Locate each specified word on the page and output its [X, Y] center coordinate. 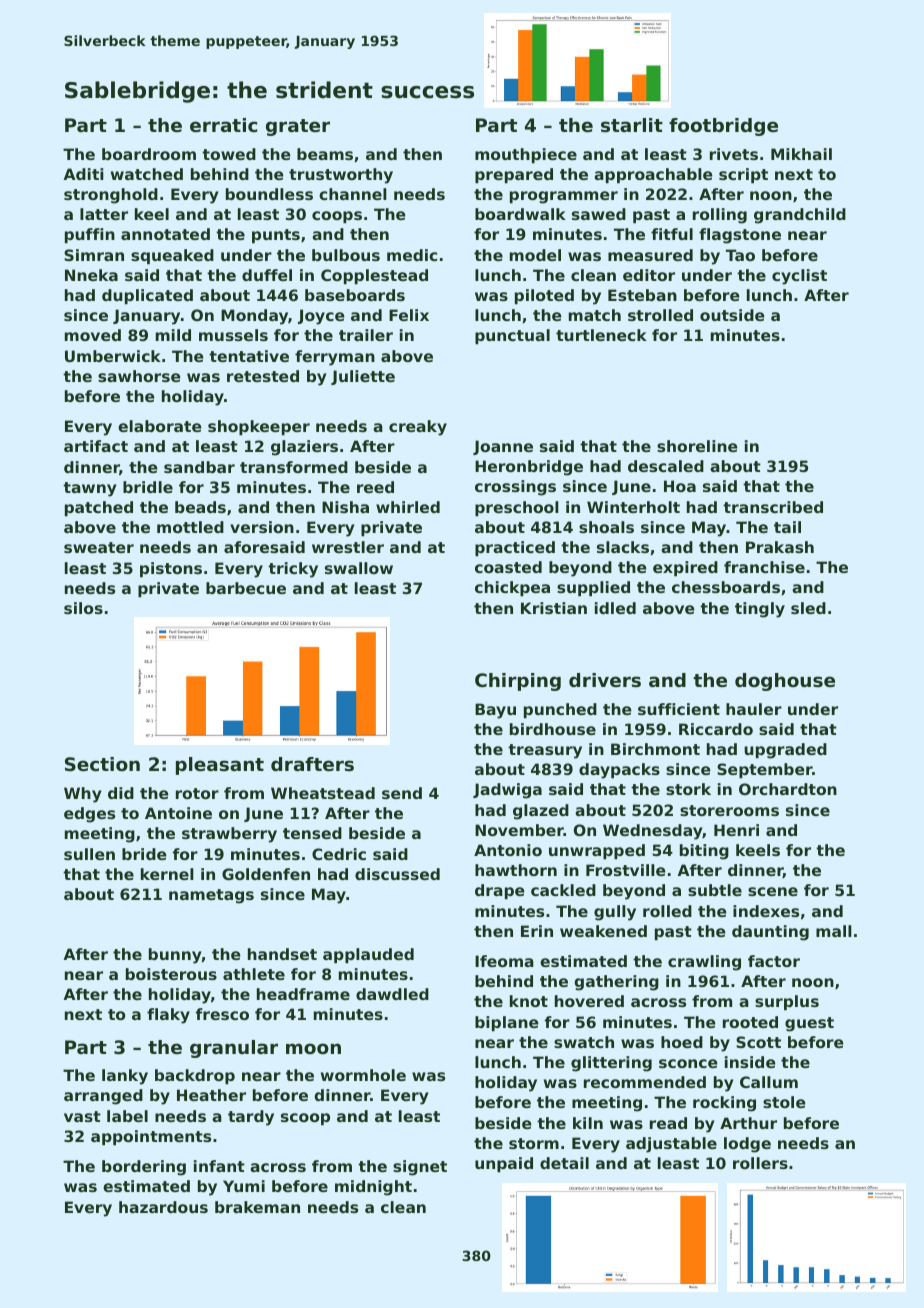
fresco [222, 1014]
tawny [89, 489]
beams [325, 154]
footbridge [723, 127]
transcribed [773, 507]
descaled [666, 466]
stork [688, 789]
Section [102, 764]
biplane [507, 1023]
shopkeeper [259, 427]
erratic [223, 125]
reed [375, 487]
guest [809, 1024]
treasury [545, 751]
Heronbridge [529, 468]
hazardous [163, 1207]
